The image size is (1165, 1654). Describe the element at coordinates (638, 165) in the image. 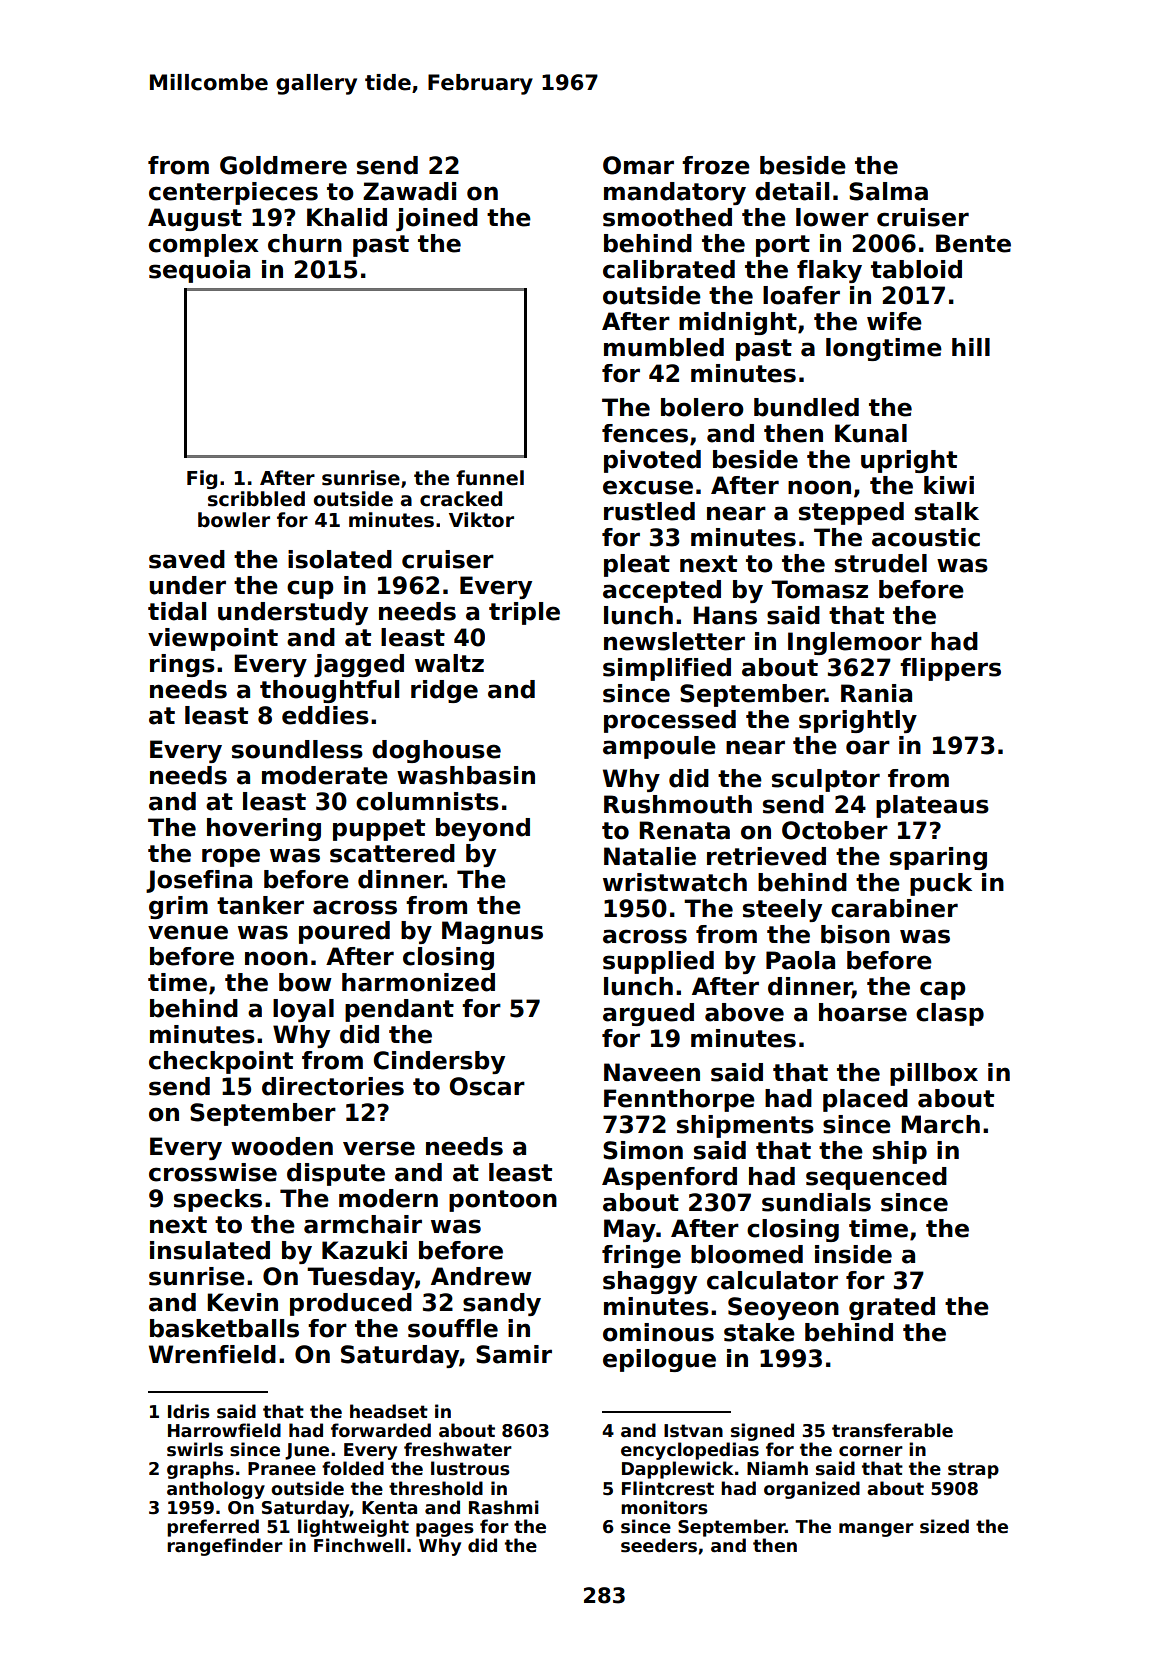

I see `Omar` at that location.
